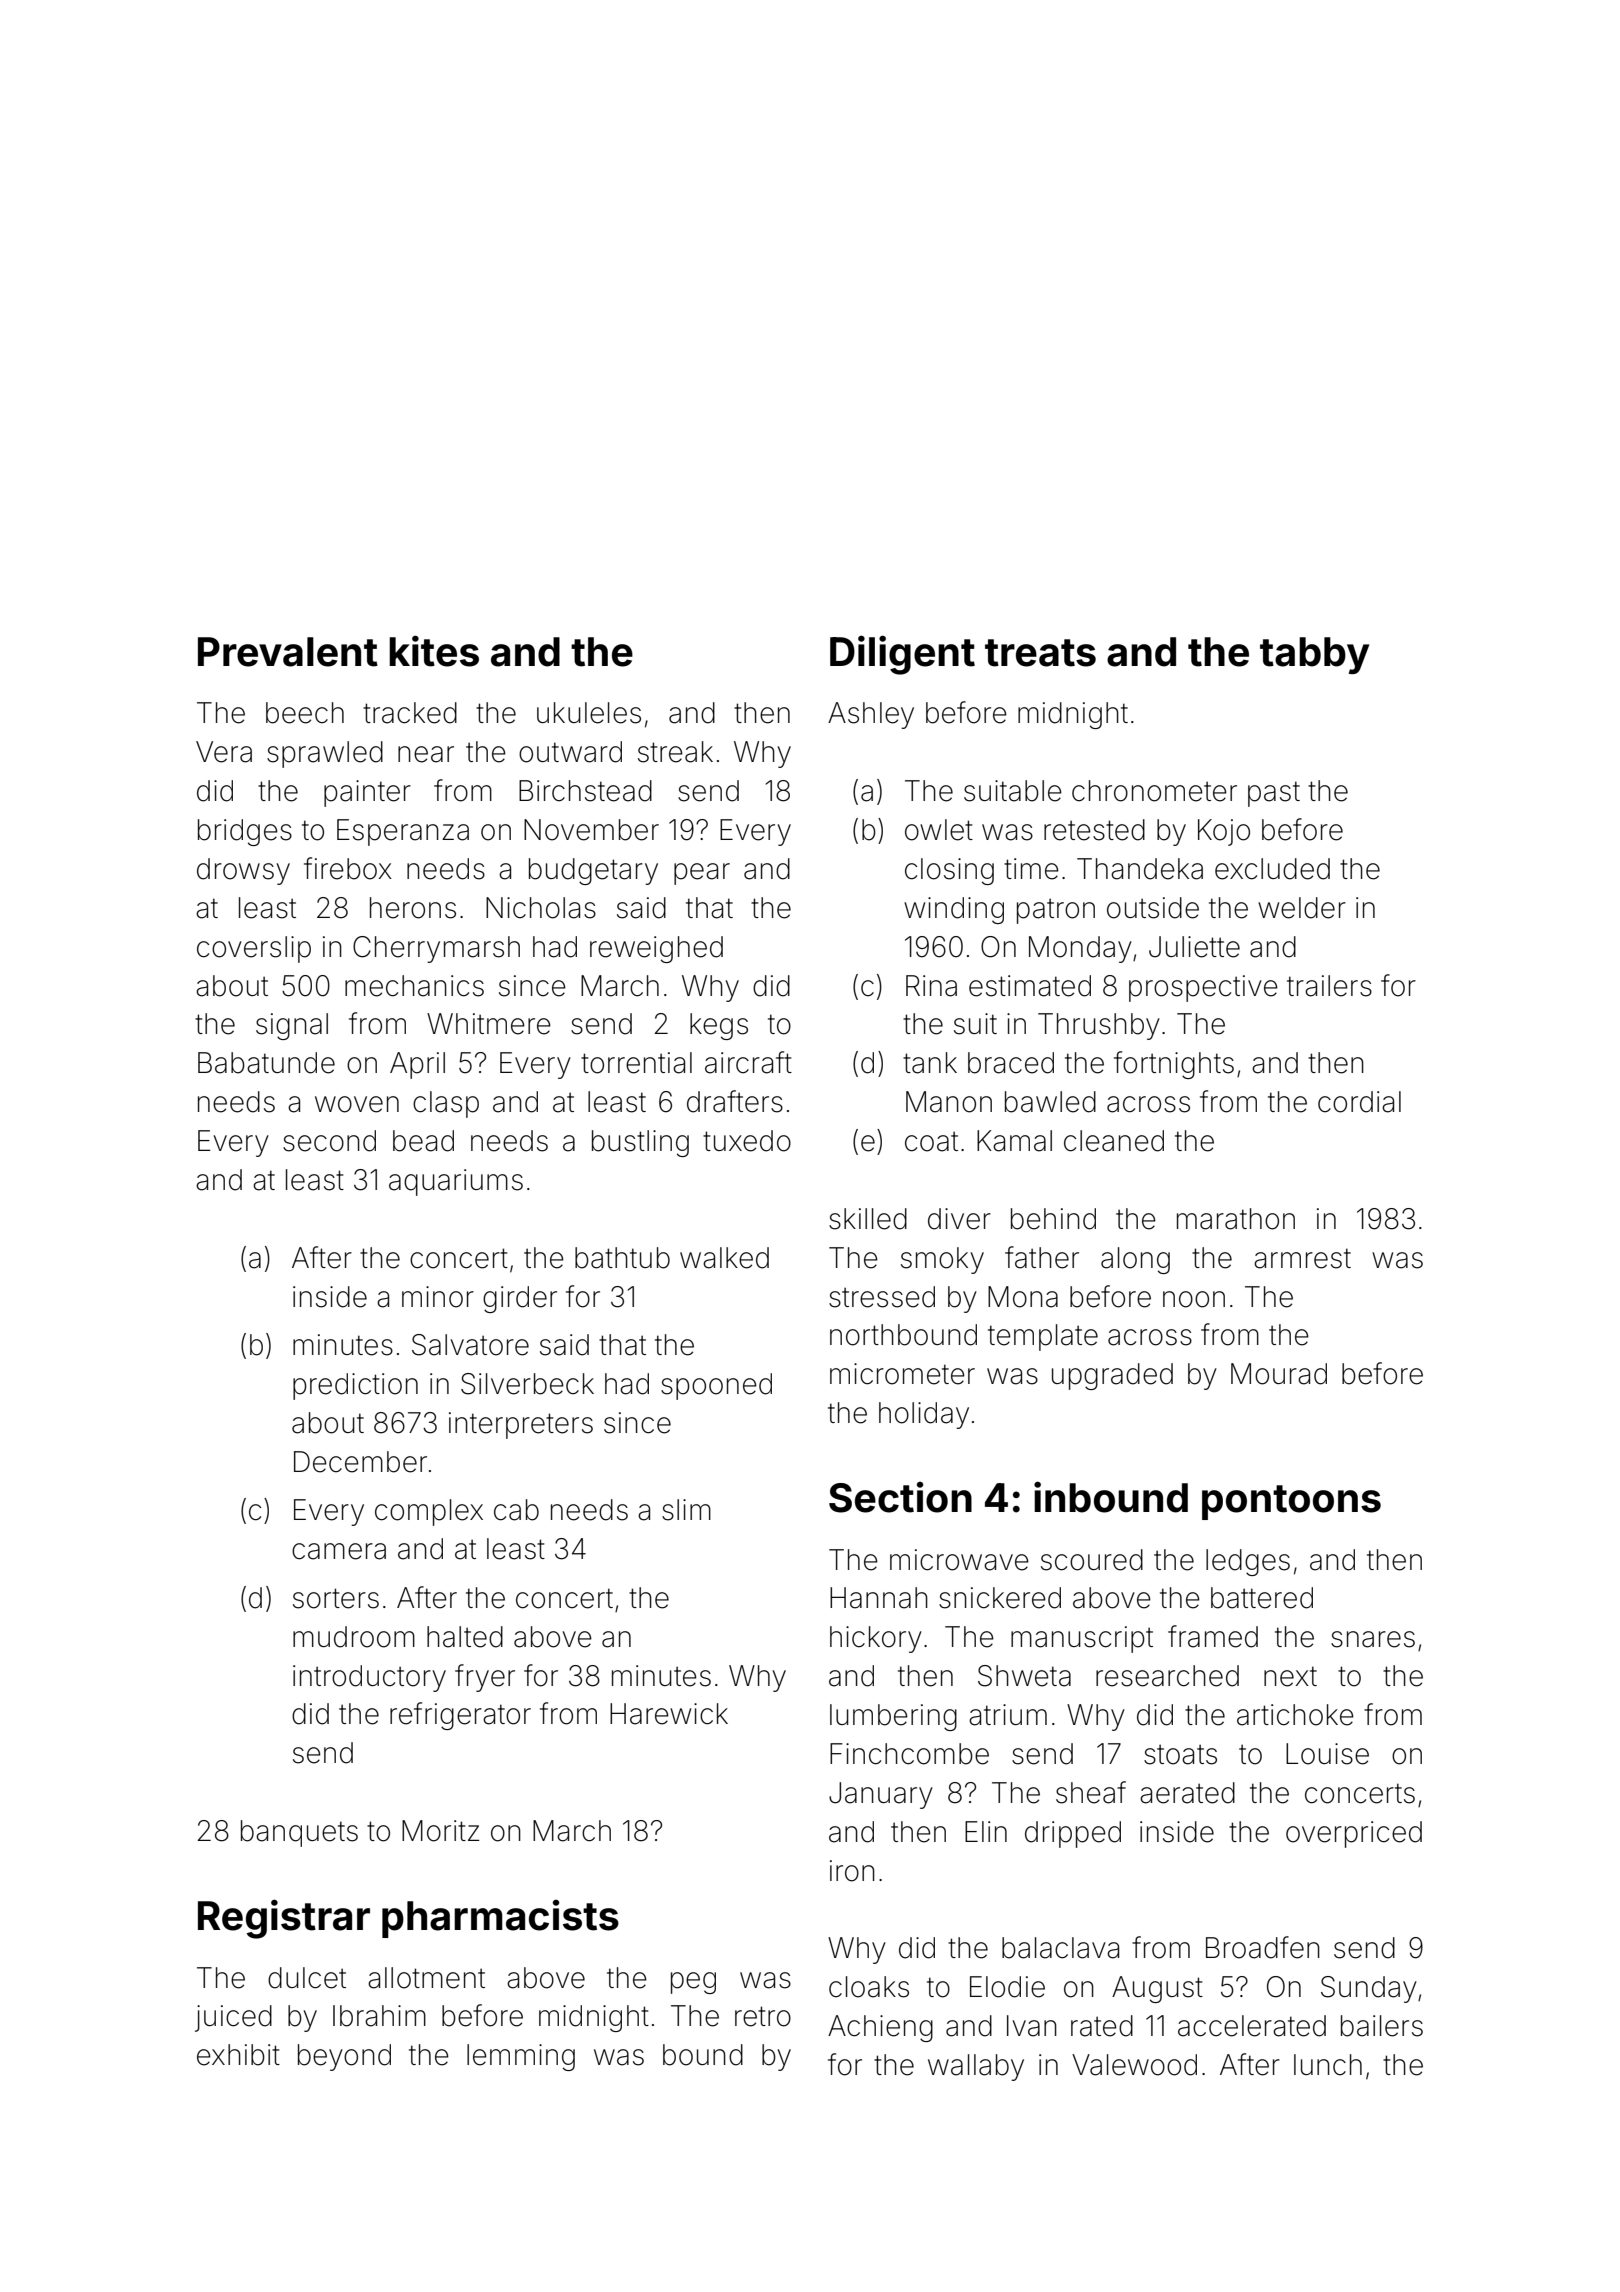  What do you see at coordinates (1291, 1502) in the screenshot?
I see `pontoons` at bounding box center [1291, 1502].
